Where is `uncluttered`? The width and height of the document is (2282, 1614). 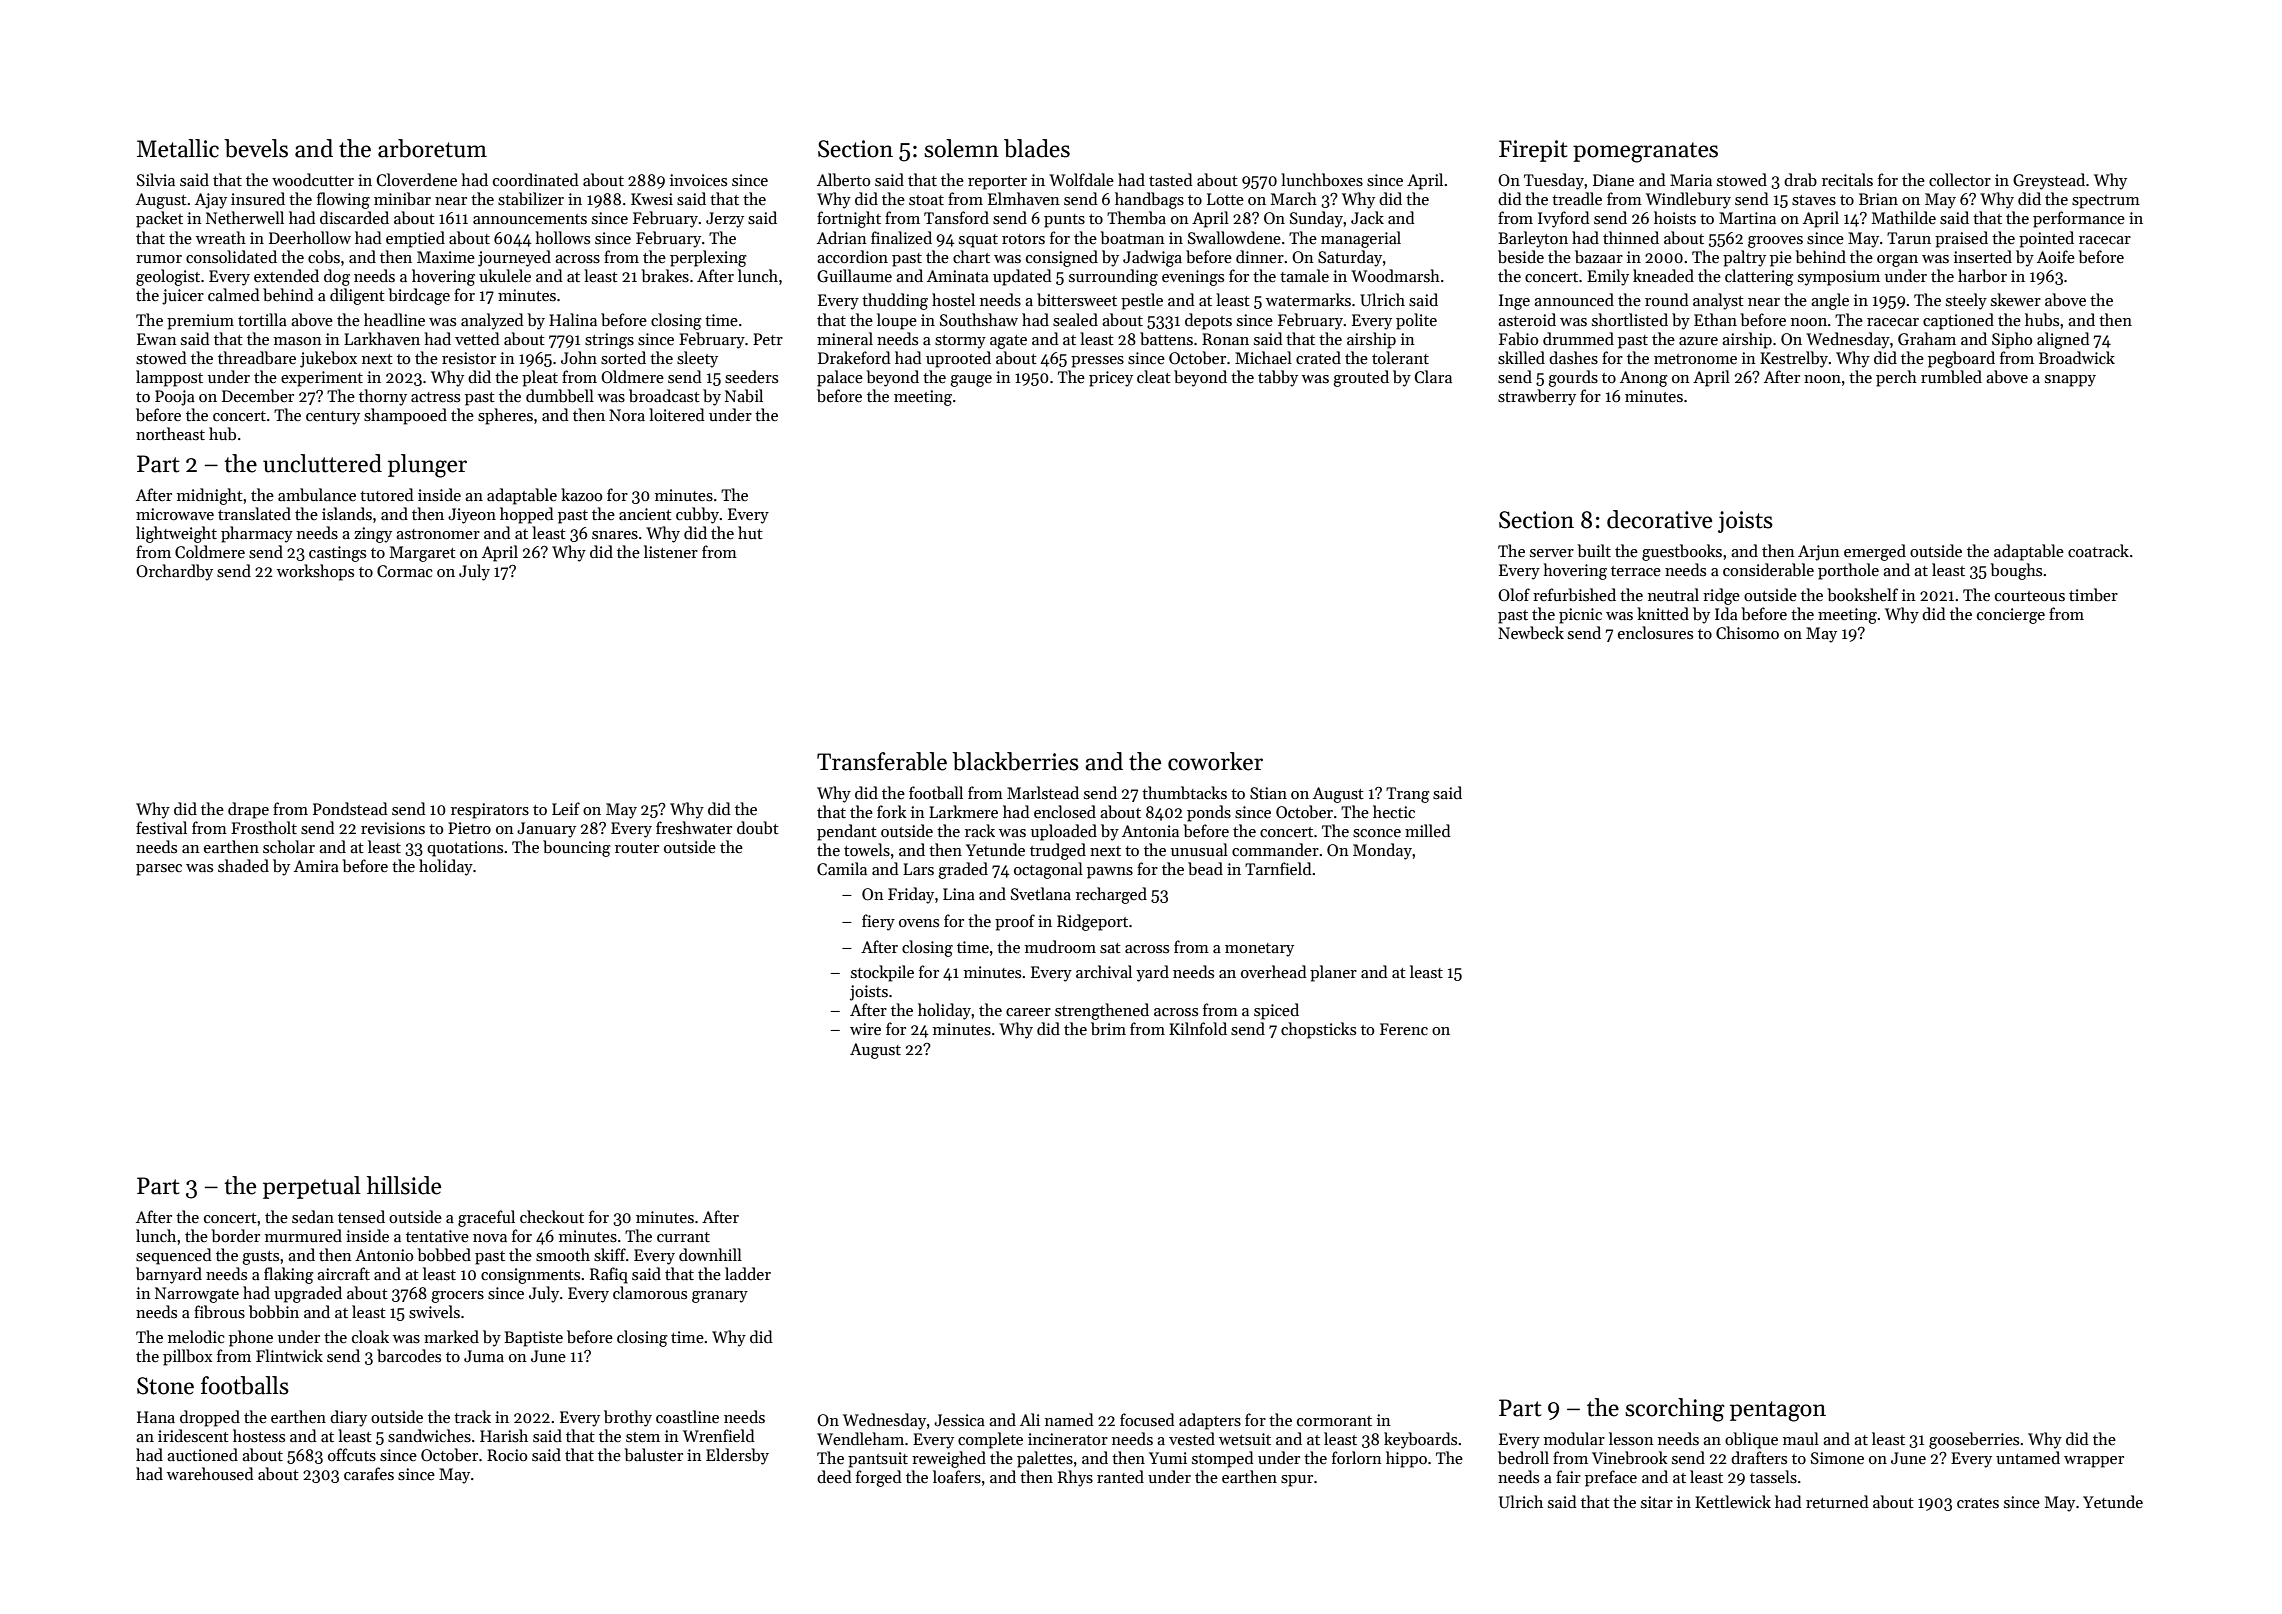
uncluttered is located at coordinates (322, 463).
